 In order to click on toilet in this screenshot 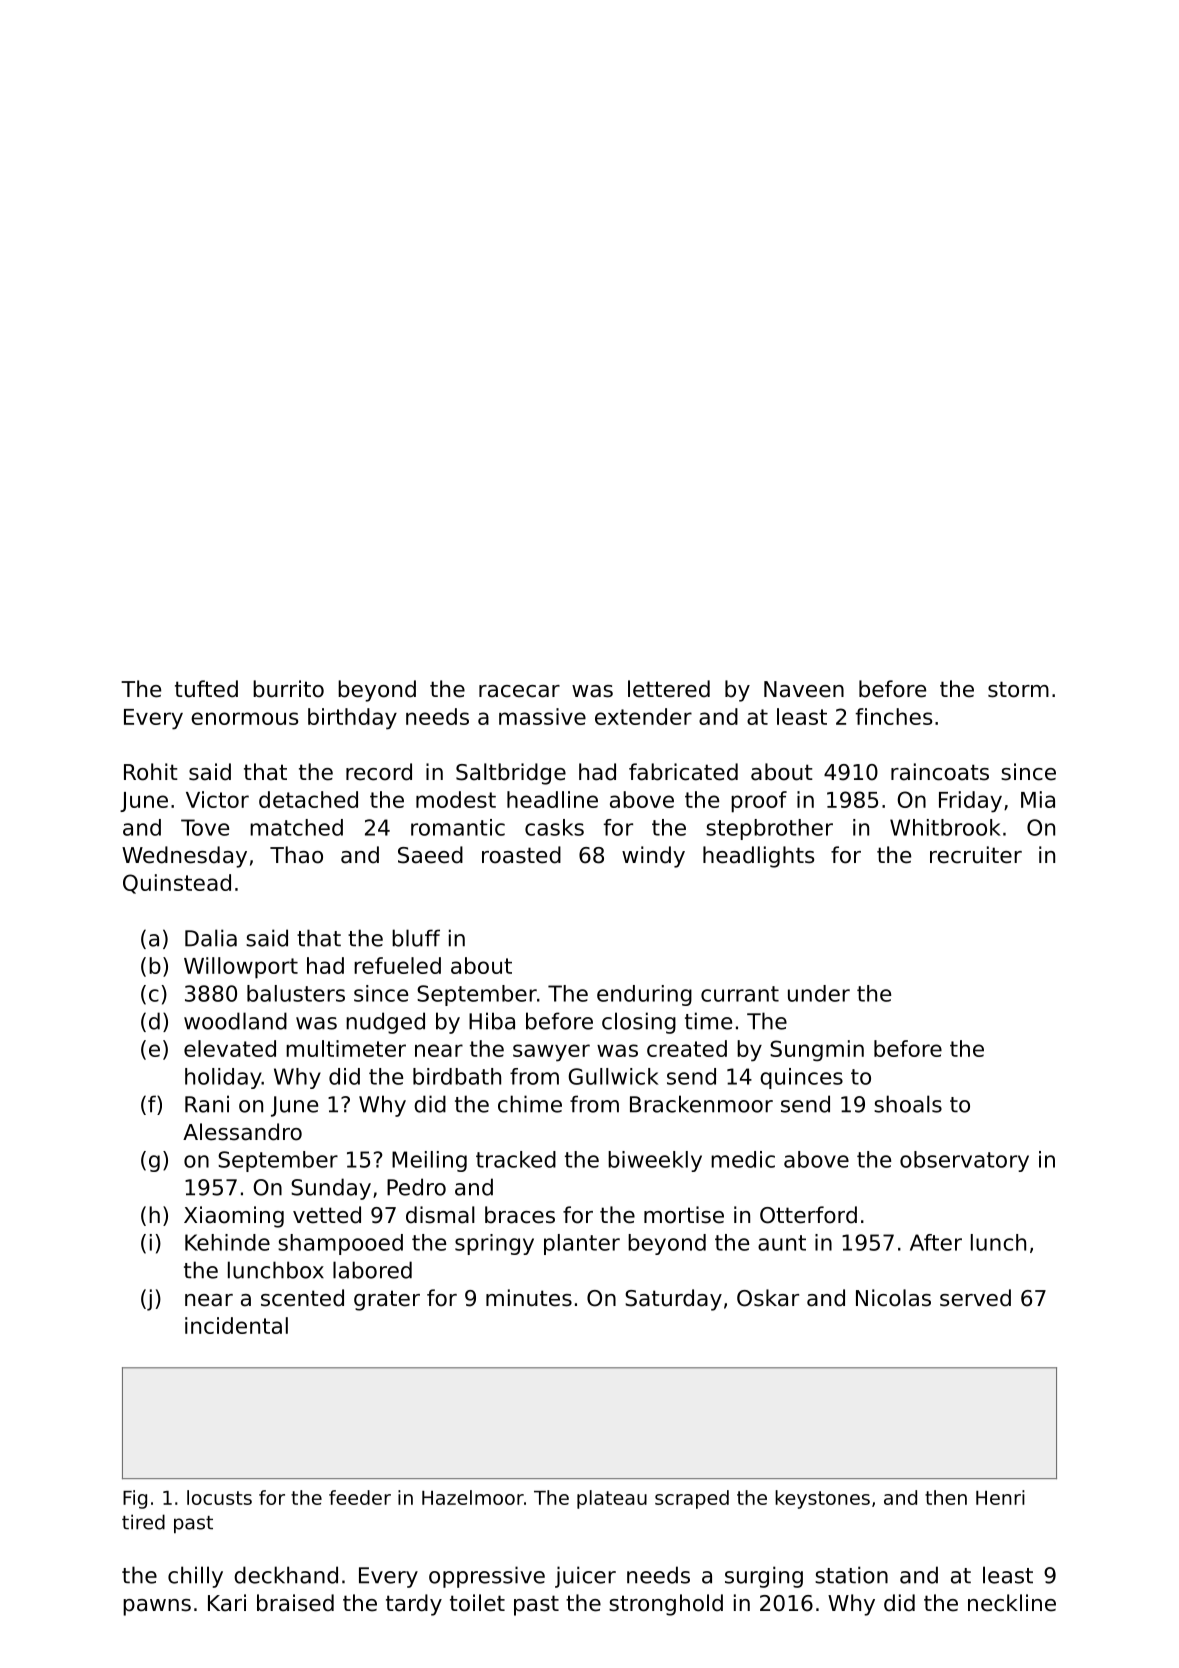, I will do `click(477, 1603)`.
